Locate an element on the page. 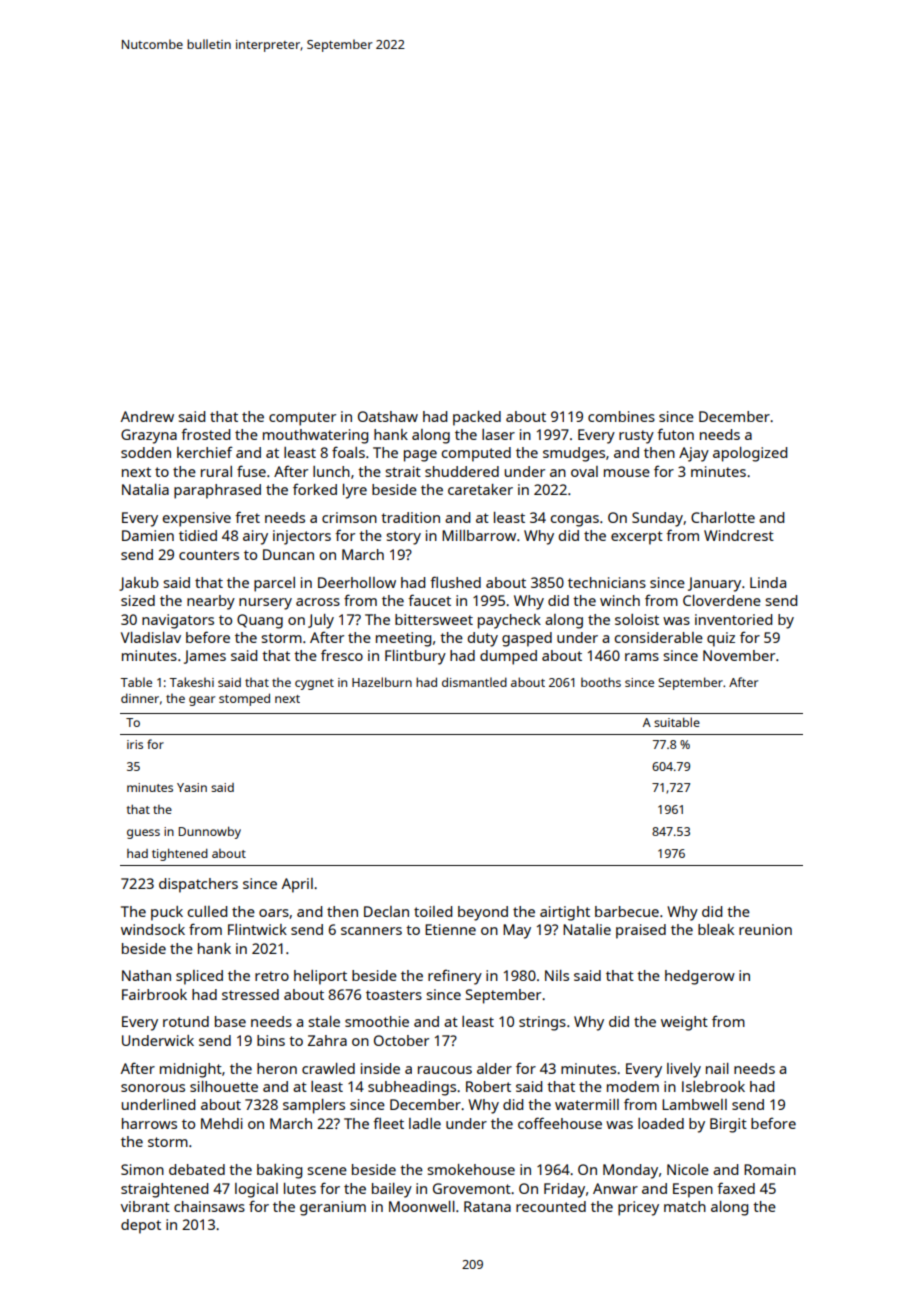  computer is located at coordinates (302, 419).
